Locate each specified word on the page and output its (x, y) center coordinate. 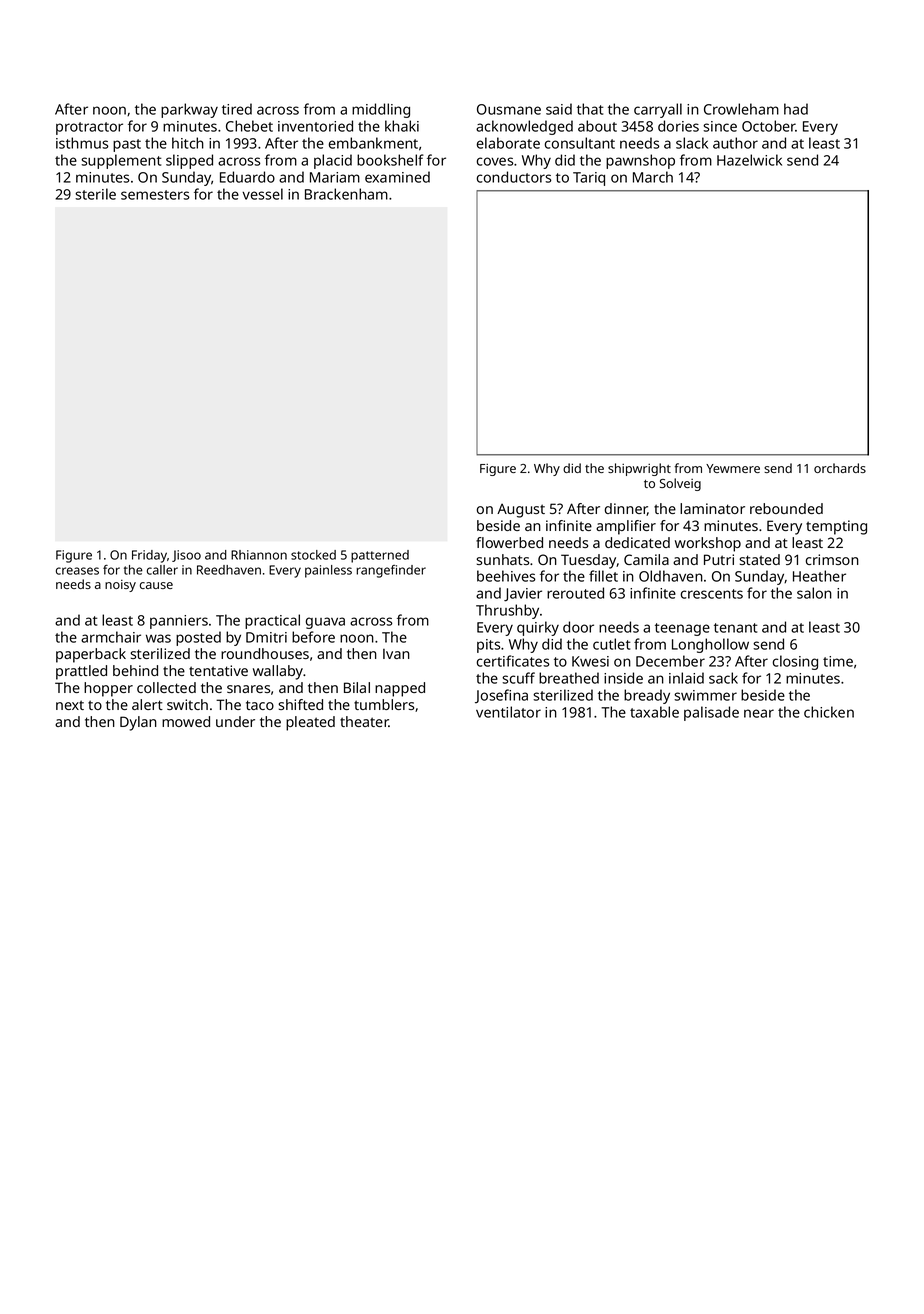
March (653, 177)
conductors (514, 177)
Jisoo (186, 556)
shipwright (639, 469)
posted (198, 638)
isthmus (82, 143)
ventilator (508, 712)
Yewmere (733, 468)
